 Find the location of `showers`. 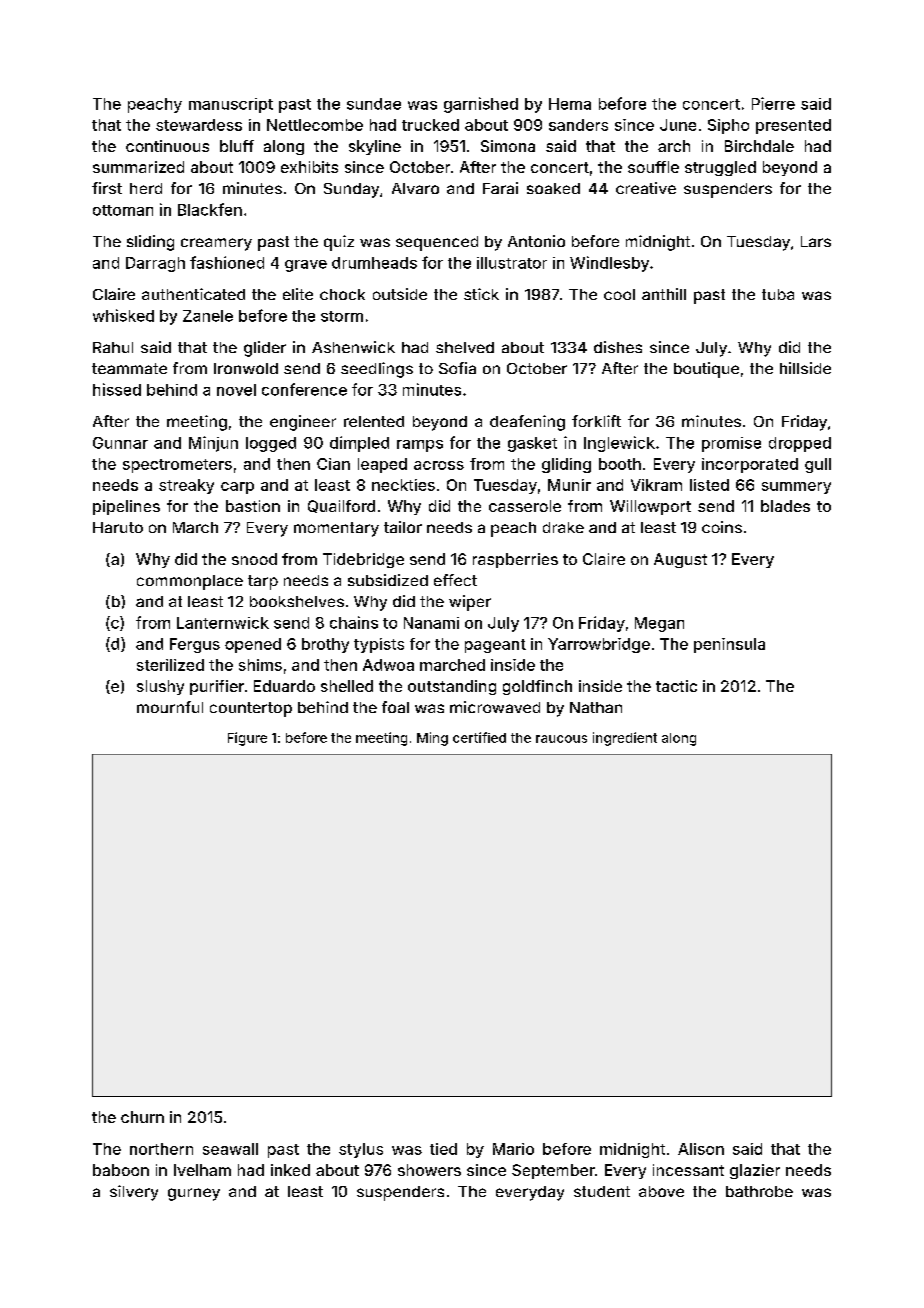

showers is located at coordinates (429, 1170).
